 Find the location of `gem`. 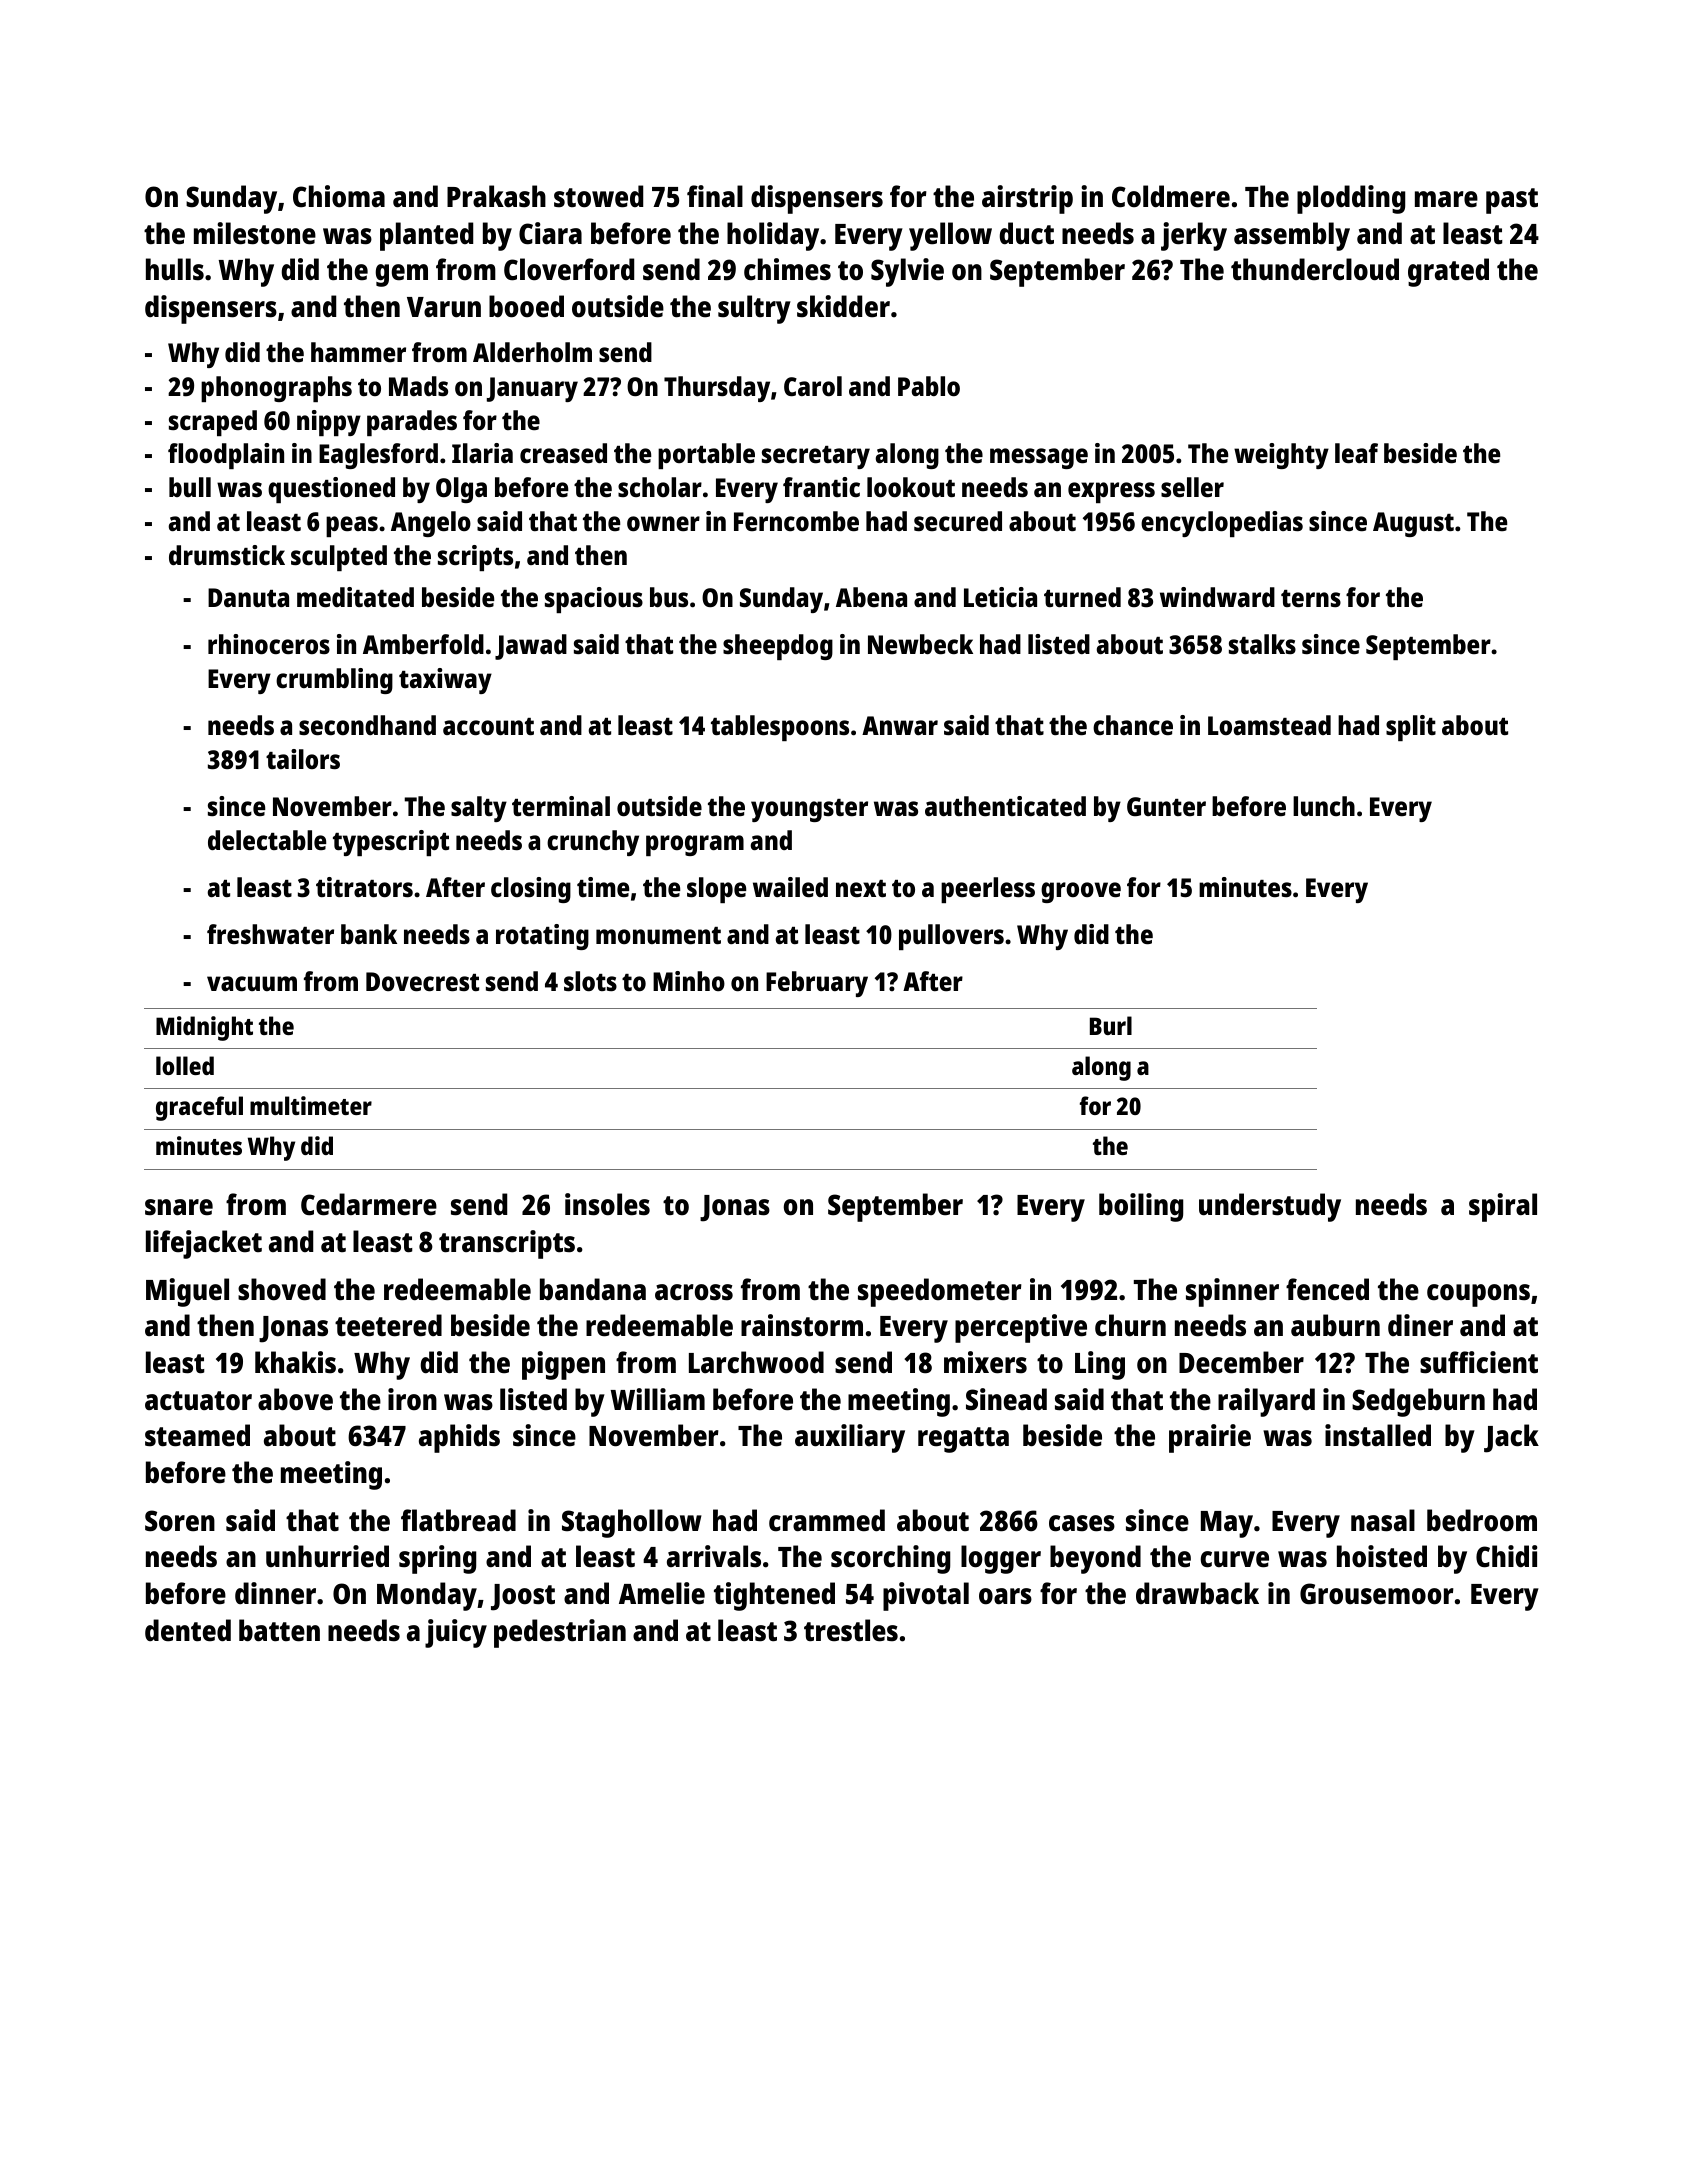

gem is located at coordinates (401, 275).
